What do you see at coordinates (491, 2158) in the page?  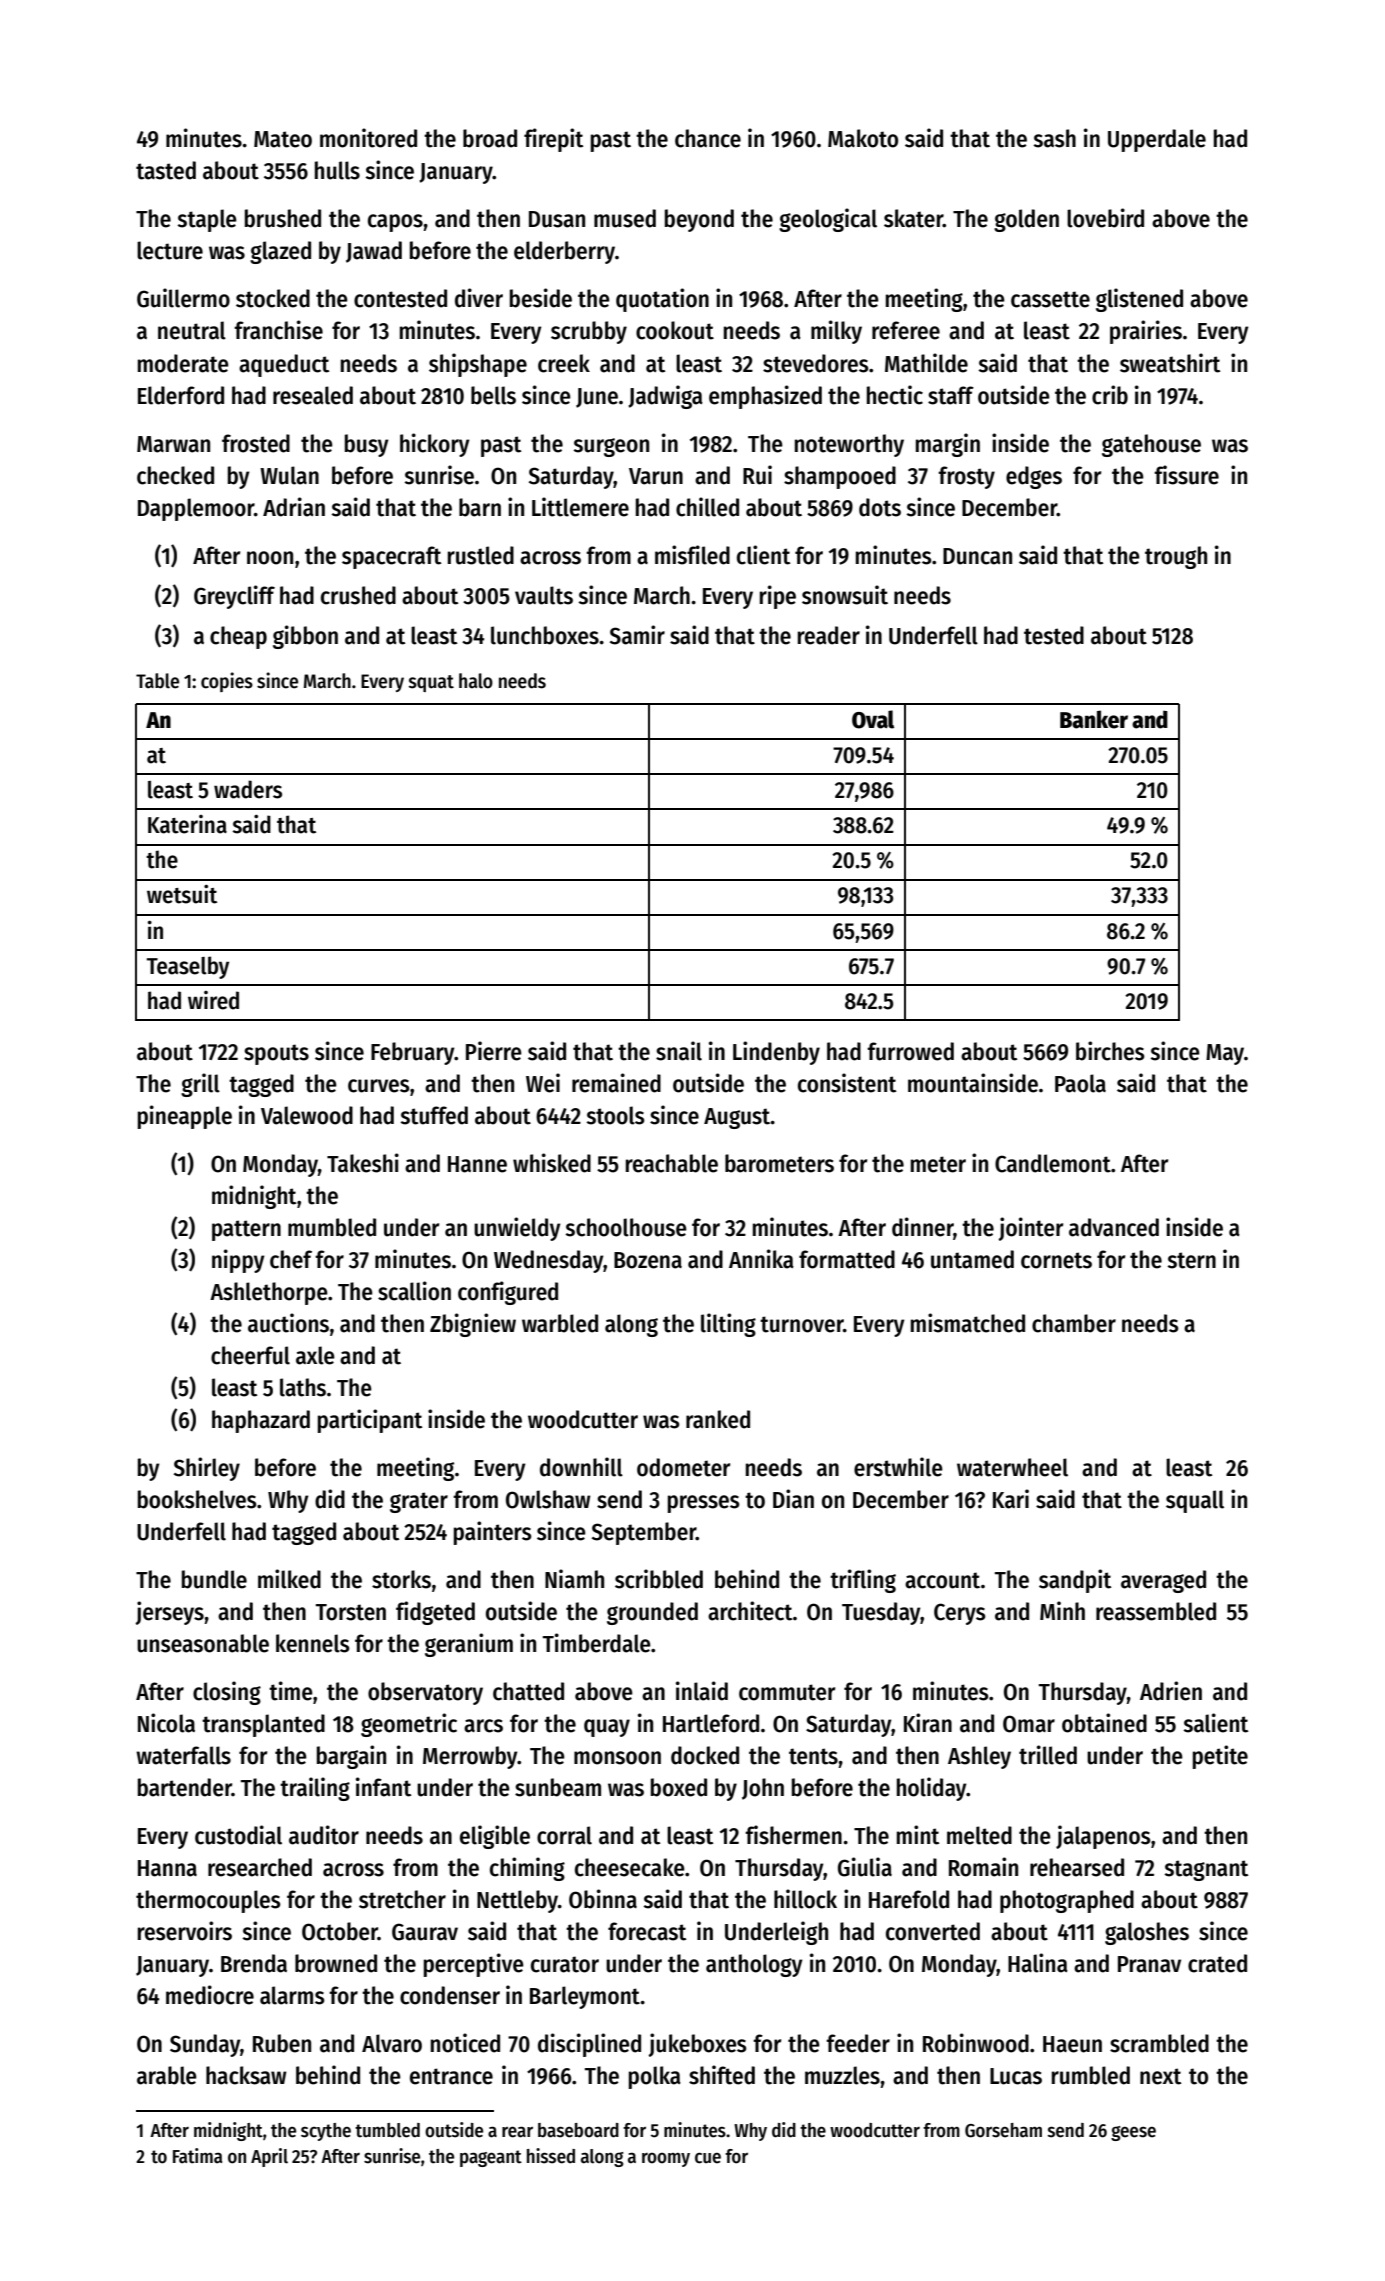 I see `pageant` at bounding box center [491, 2158].
